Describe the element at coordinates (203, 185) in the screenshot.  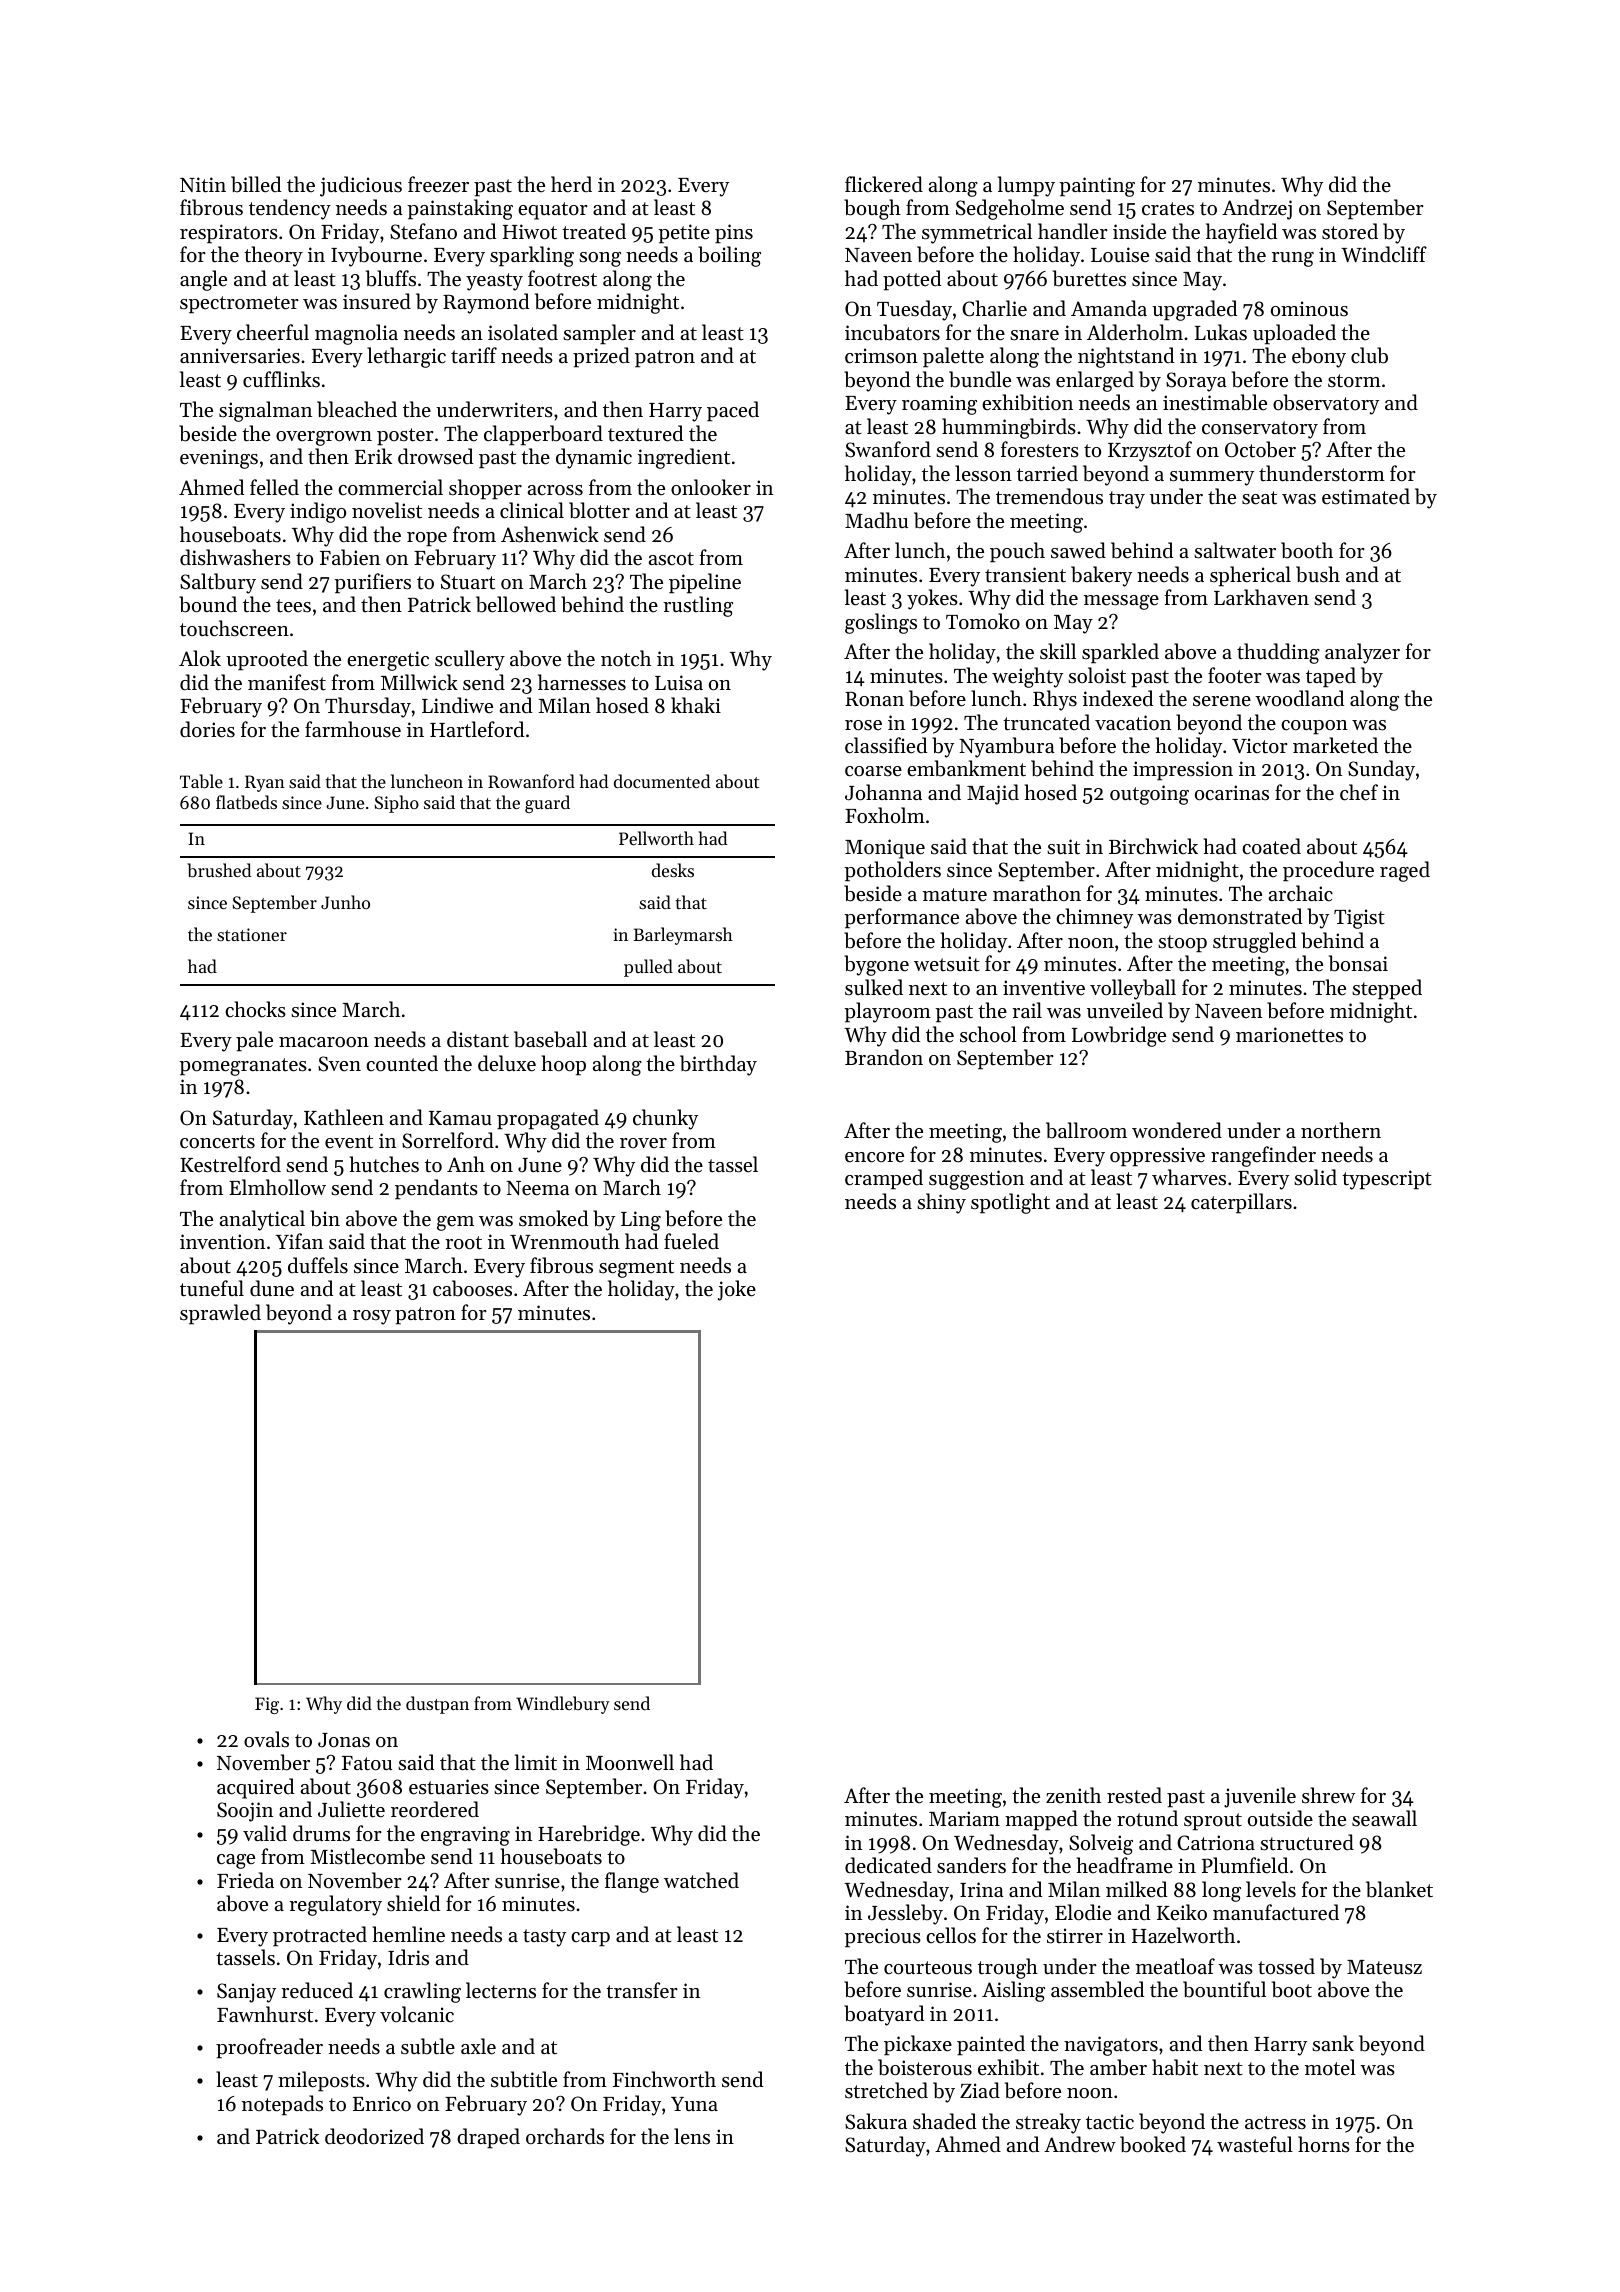
I see `Nitin` at that location.
